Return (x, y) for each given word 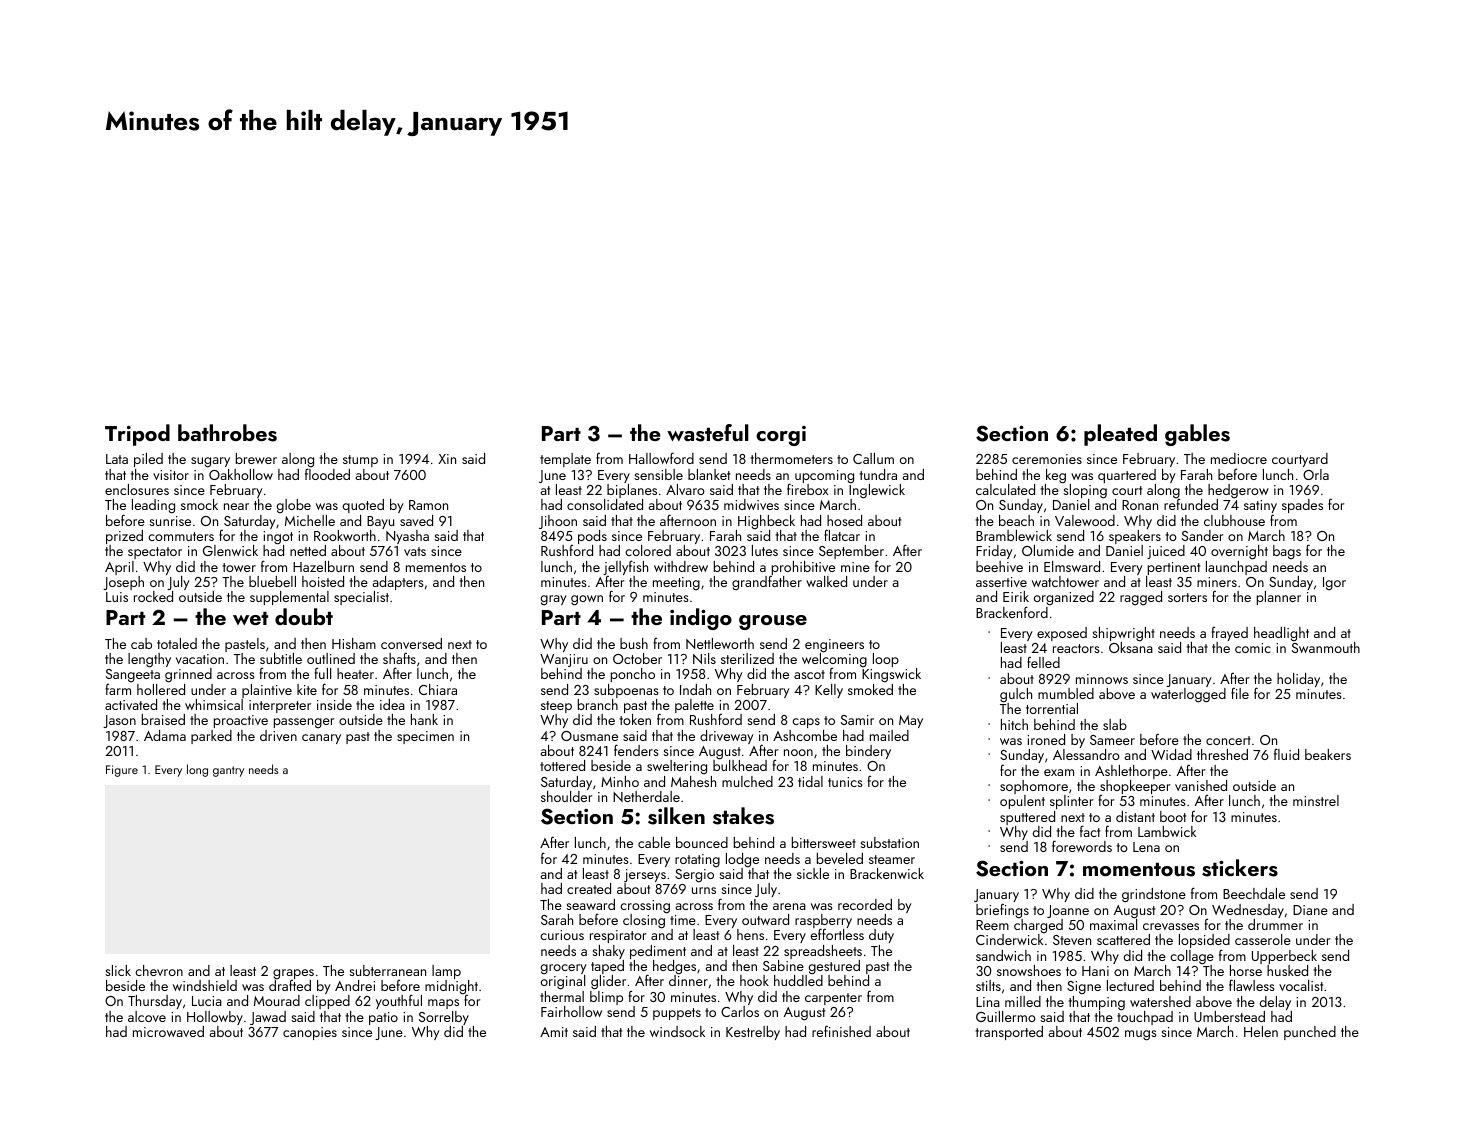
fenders (636, 750)
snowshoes (1029, 970)
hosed (844, 520)
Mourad (277, 1000)
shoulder (567, 796)
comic (1253, 648)
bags (1287, 552)
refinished (841, 1031)
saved (416, 520)
